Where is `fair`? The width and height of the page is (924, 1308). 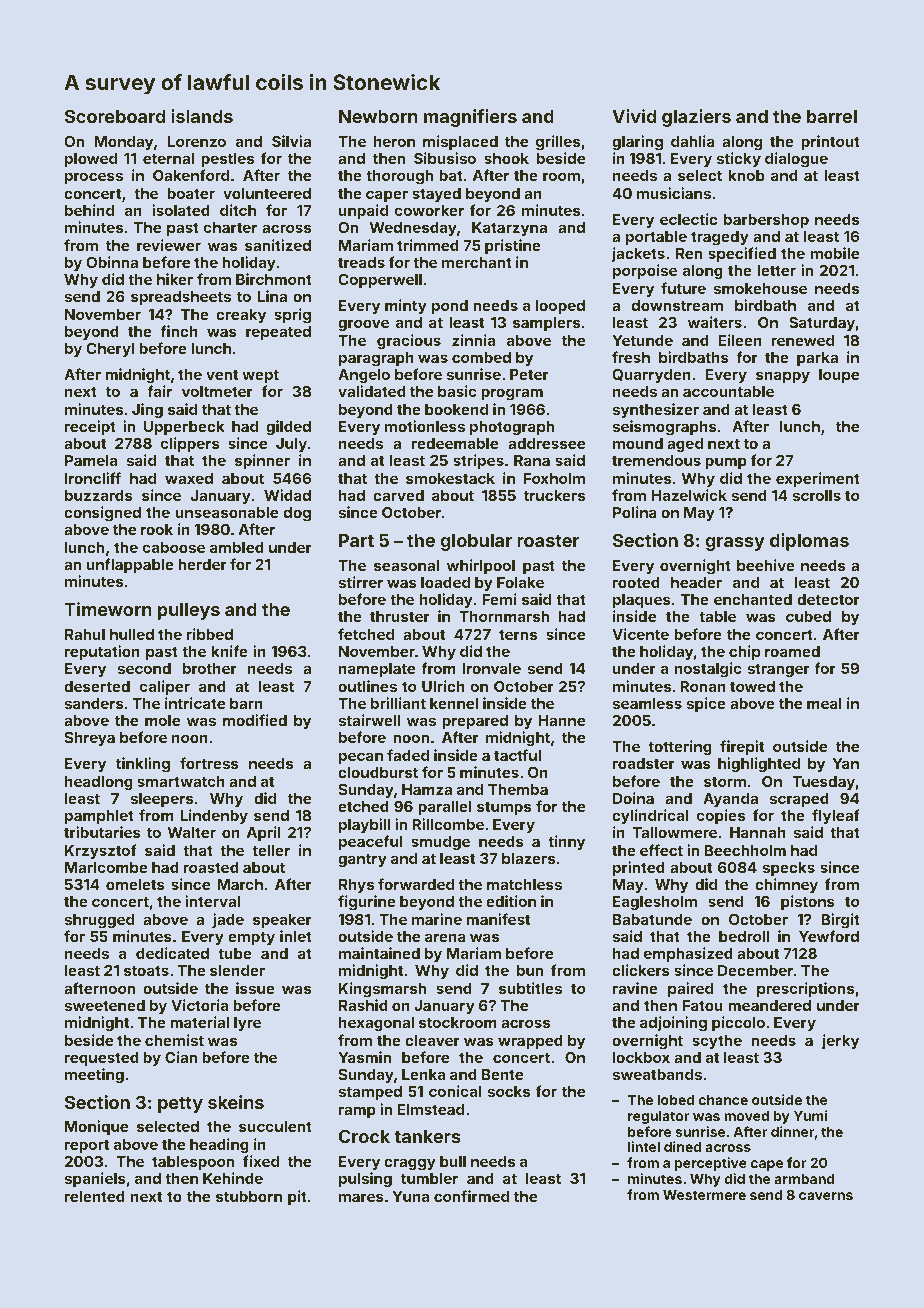
fair is located at coordinates (159, 391).
